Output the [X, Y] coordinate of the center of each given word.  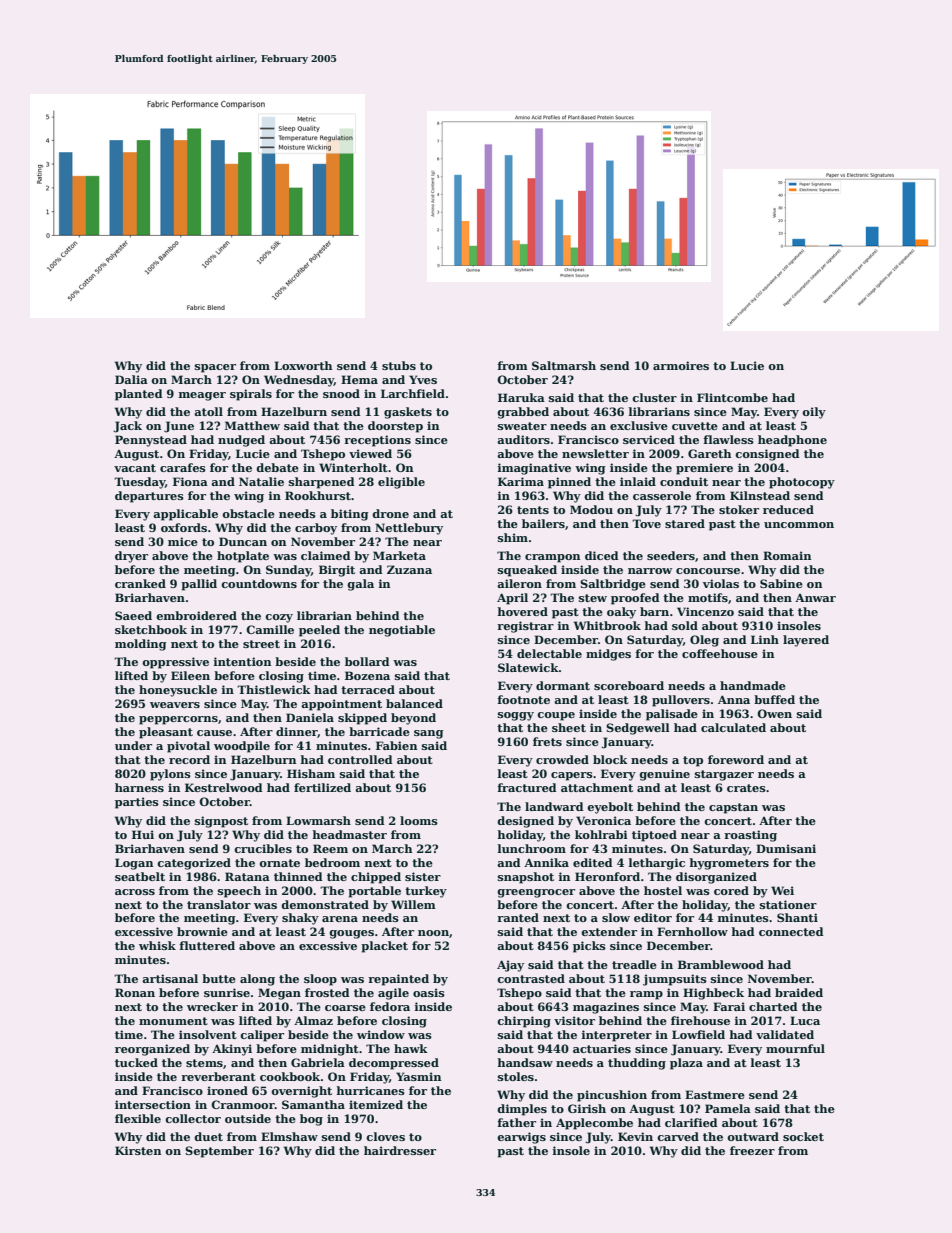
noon [433, 933]
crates [746, 788]
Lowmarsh [318, 820]
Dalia [131, 379]
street [261, 644]
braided [799, 992]
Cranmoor [243, 1104]
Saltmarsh [564, 365]
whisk [157, 945]
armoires [681, 365]
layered [806, 641]
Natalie [261, 481]
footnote [523, 699]
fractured [527, 787]
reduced [788, 509]
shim [513, 537]
